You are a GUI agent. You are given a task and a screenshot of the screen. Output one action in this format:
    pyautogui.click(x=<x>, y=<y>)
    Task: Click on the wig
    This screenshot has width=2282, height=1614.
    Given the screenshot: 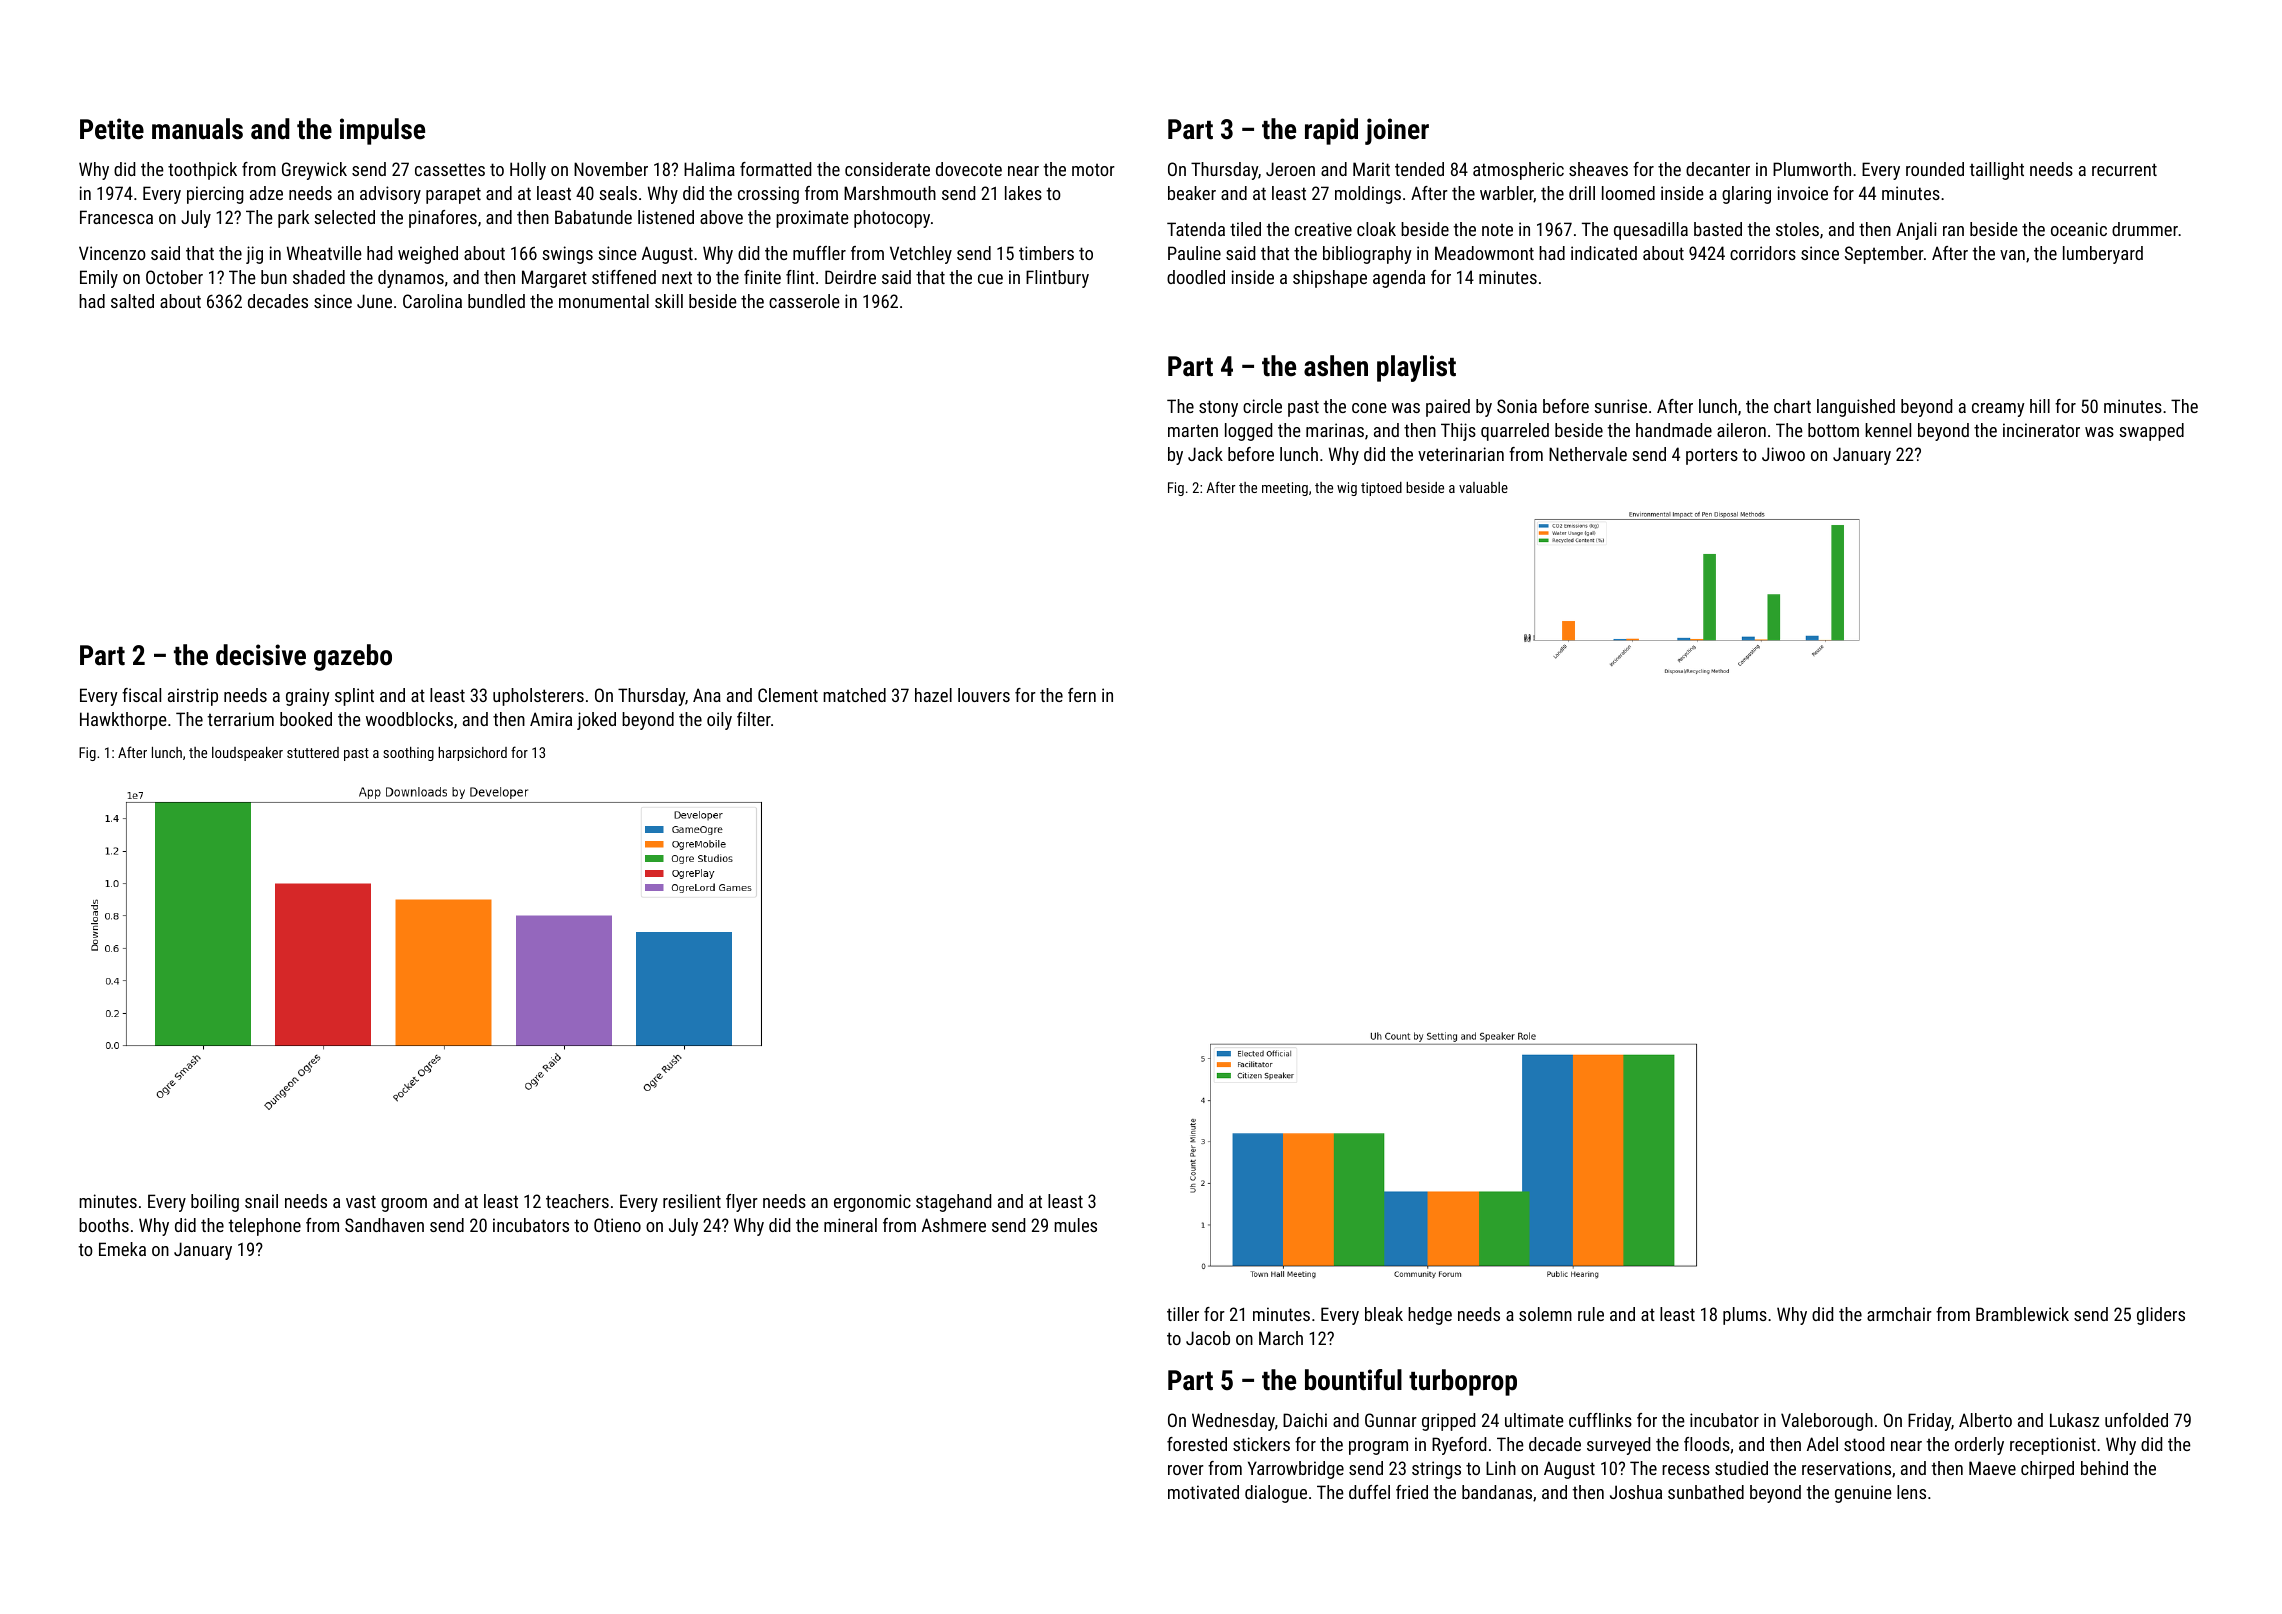 What is the action you would take?
    pyautogui.click(x=1347, y=489)
